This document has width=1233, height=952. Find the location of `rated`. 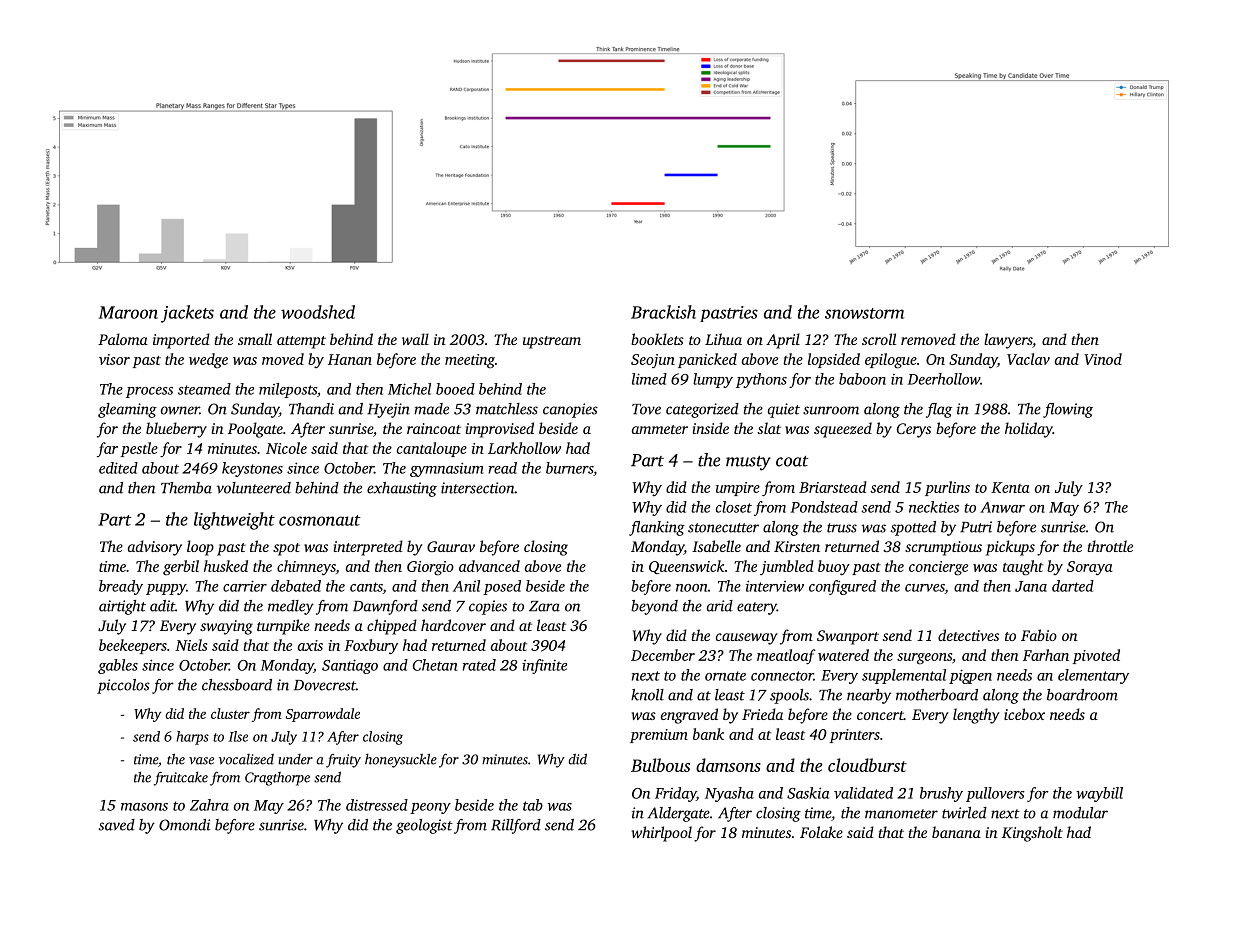

rated is located at coordinates (479, 665).
